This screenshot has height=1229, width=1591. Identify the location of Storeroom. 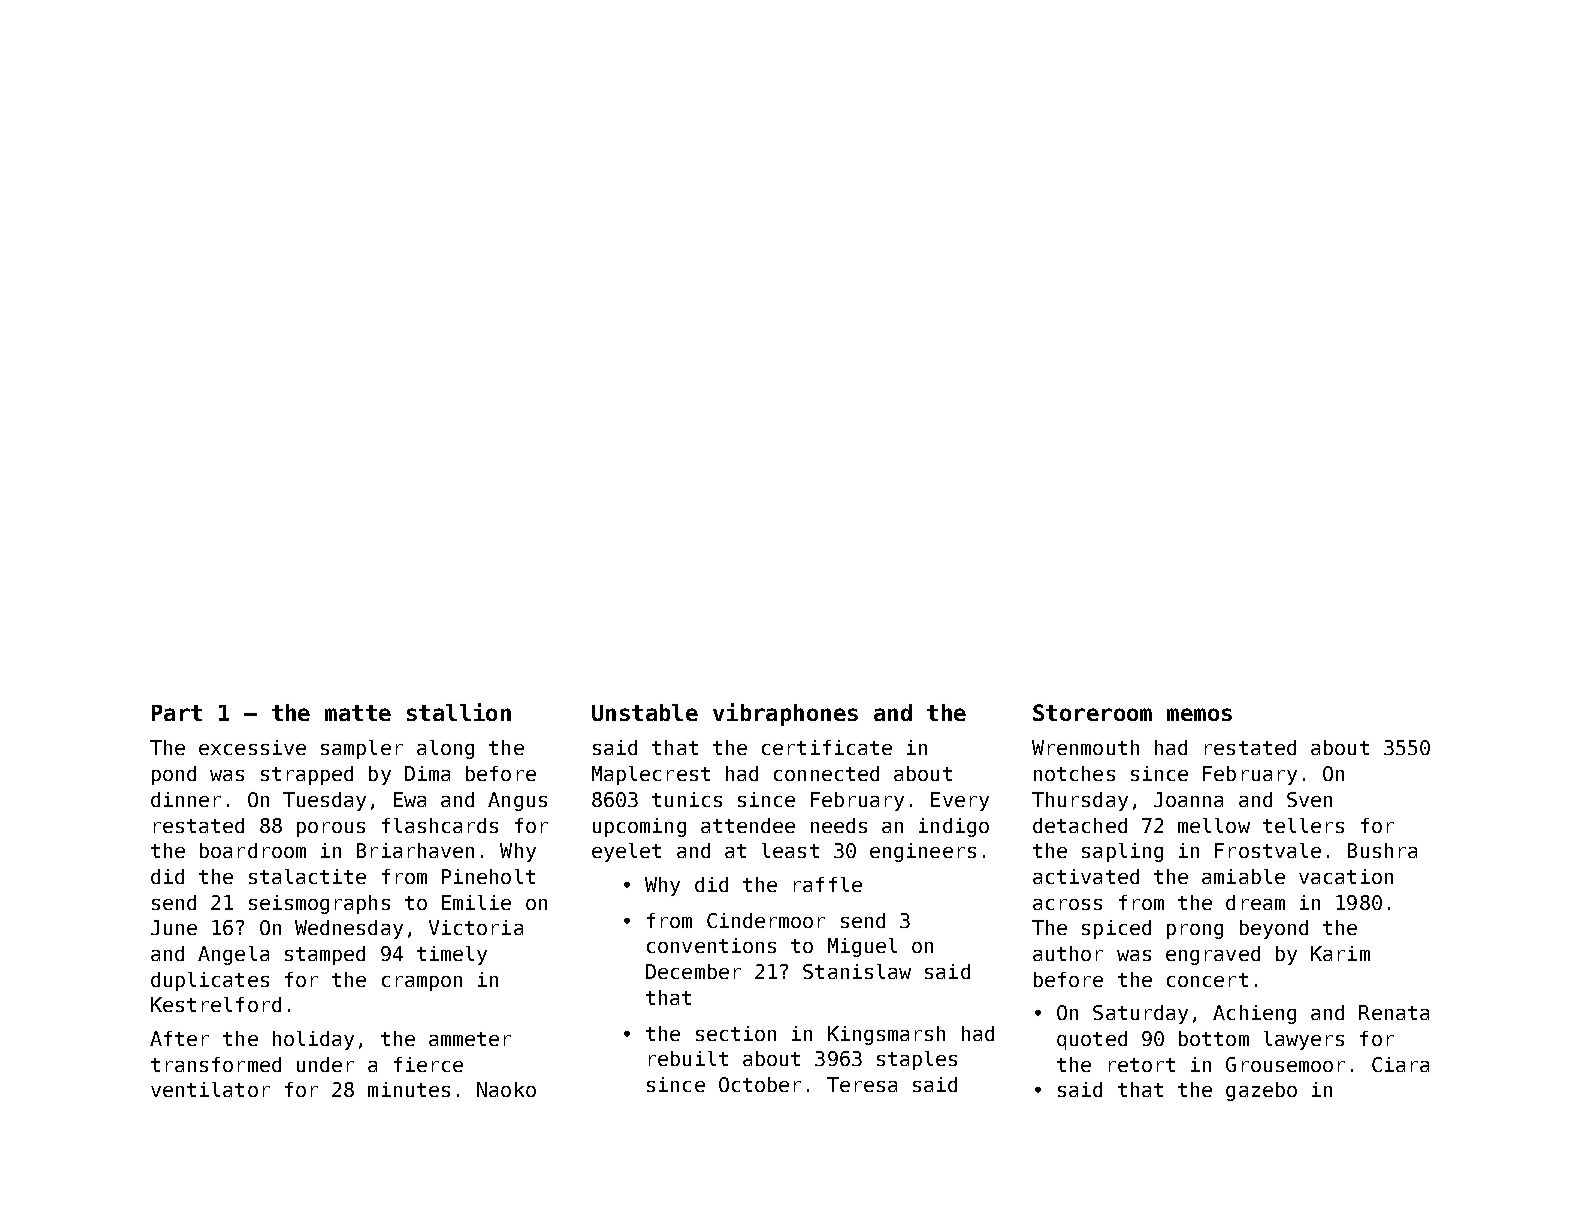
(1092, 712).
